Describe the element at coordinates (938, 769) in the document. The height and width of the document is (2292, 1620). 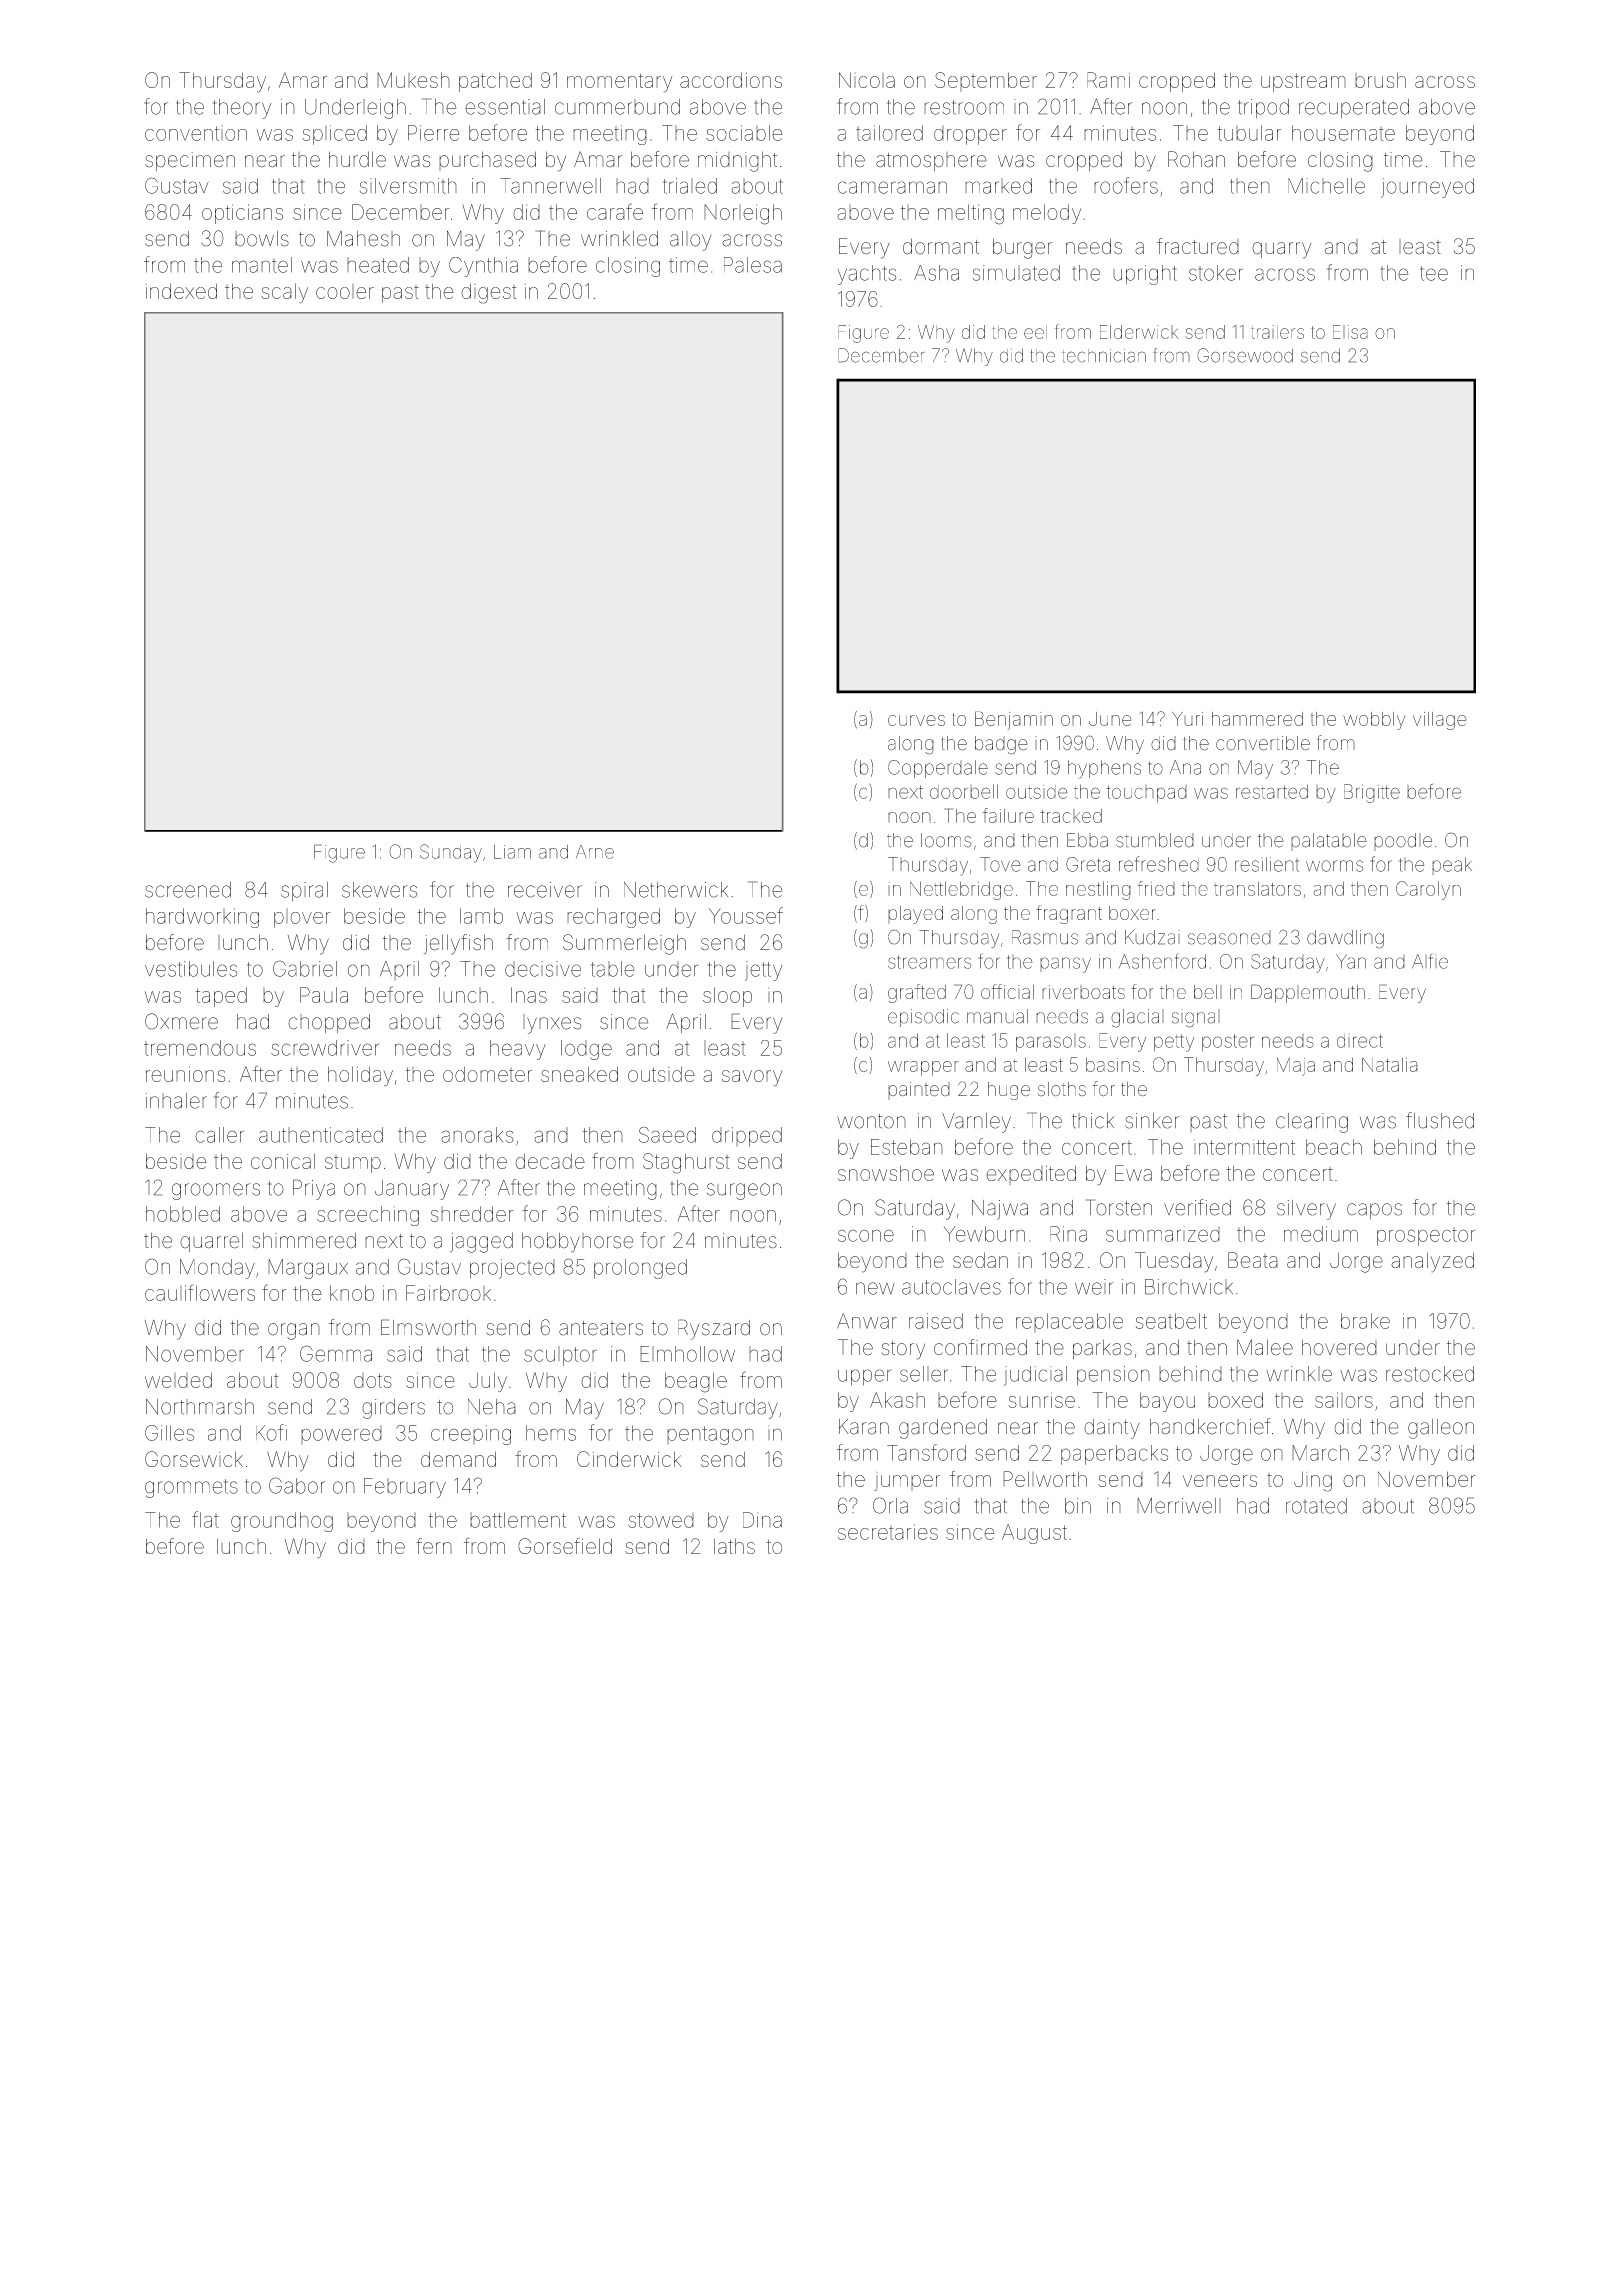
I see `Copperdale` at that location.
